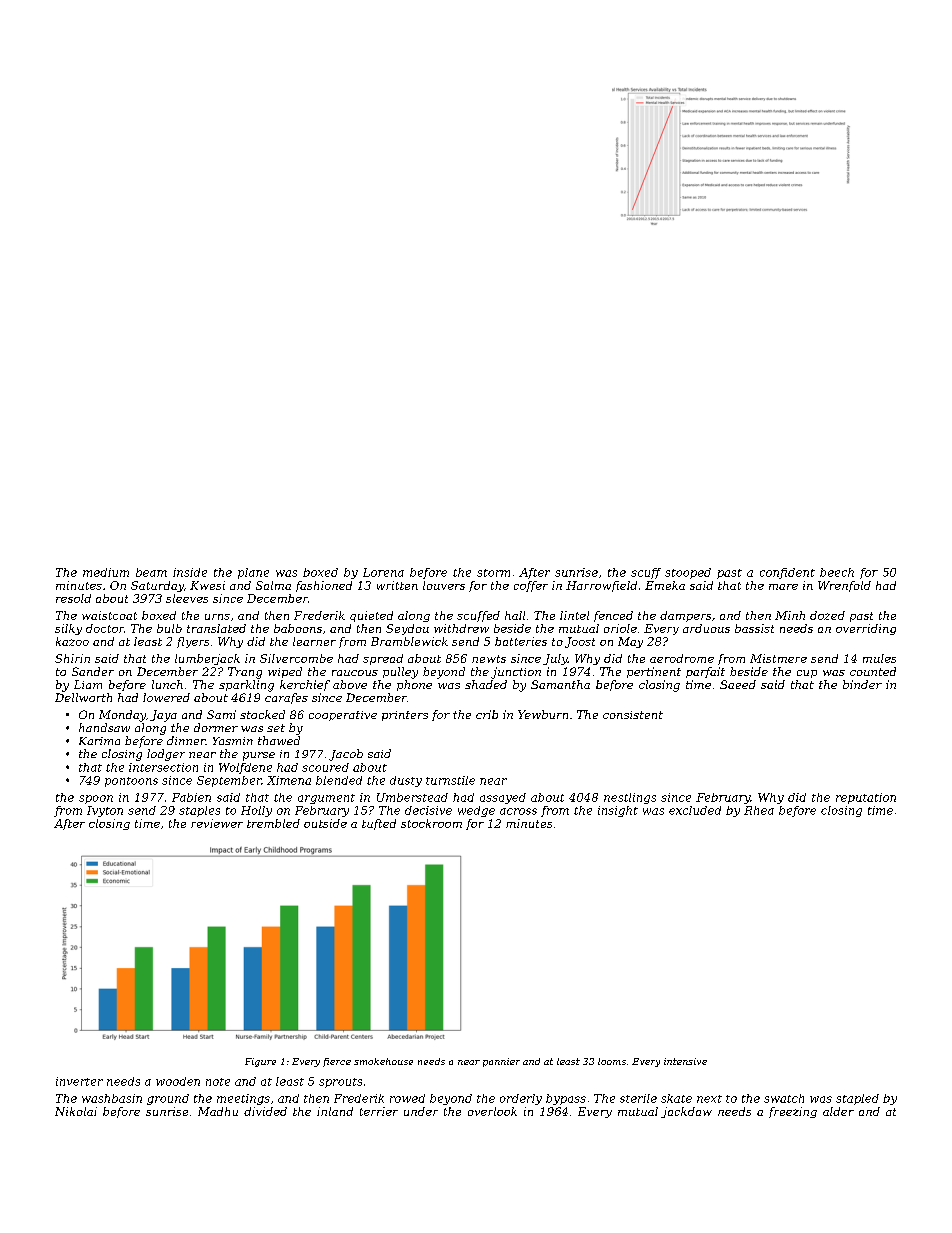 This image has height=1233, width=952. Describe the element at coordinates (76, 1111) in the image. I see `Nikolai` at that location.
